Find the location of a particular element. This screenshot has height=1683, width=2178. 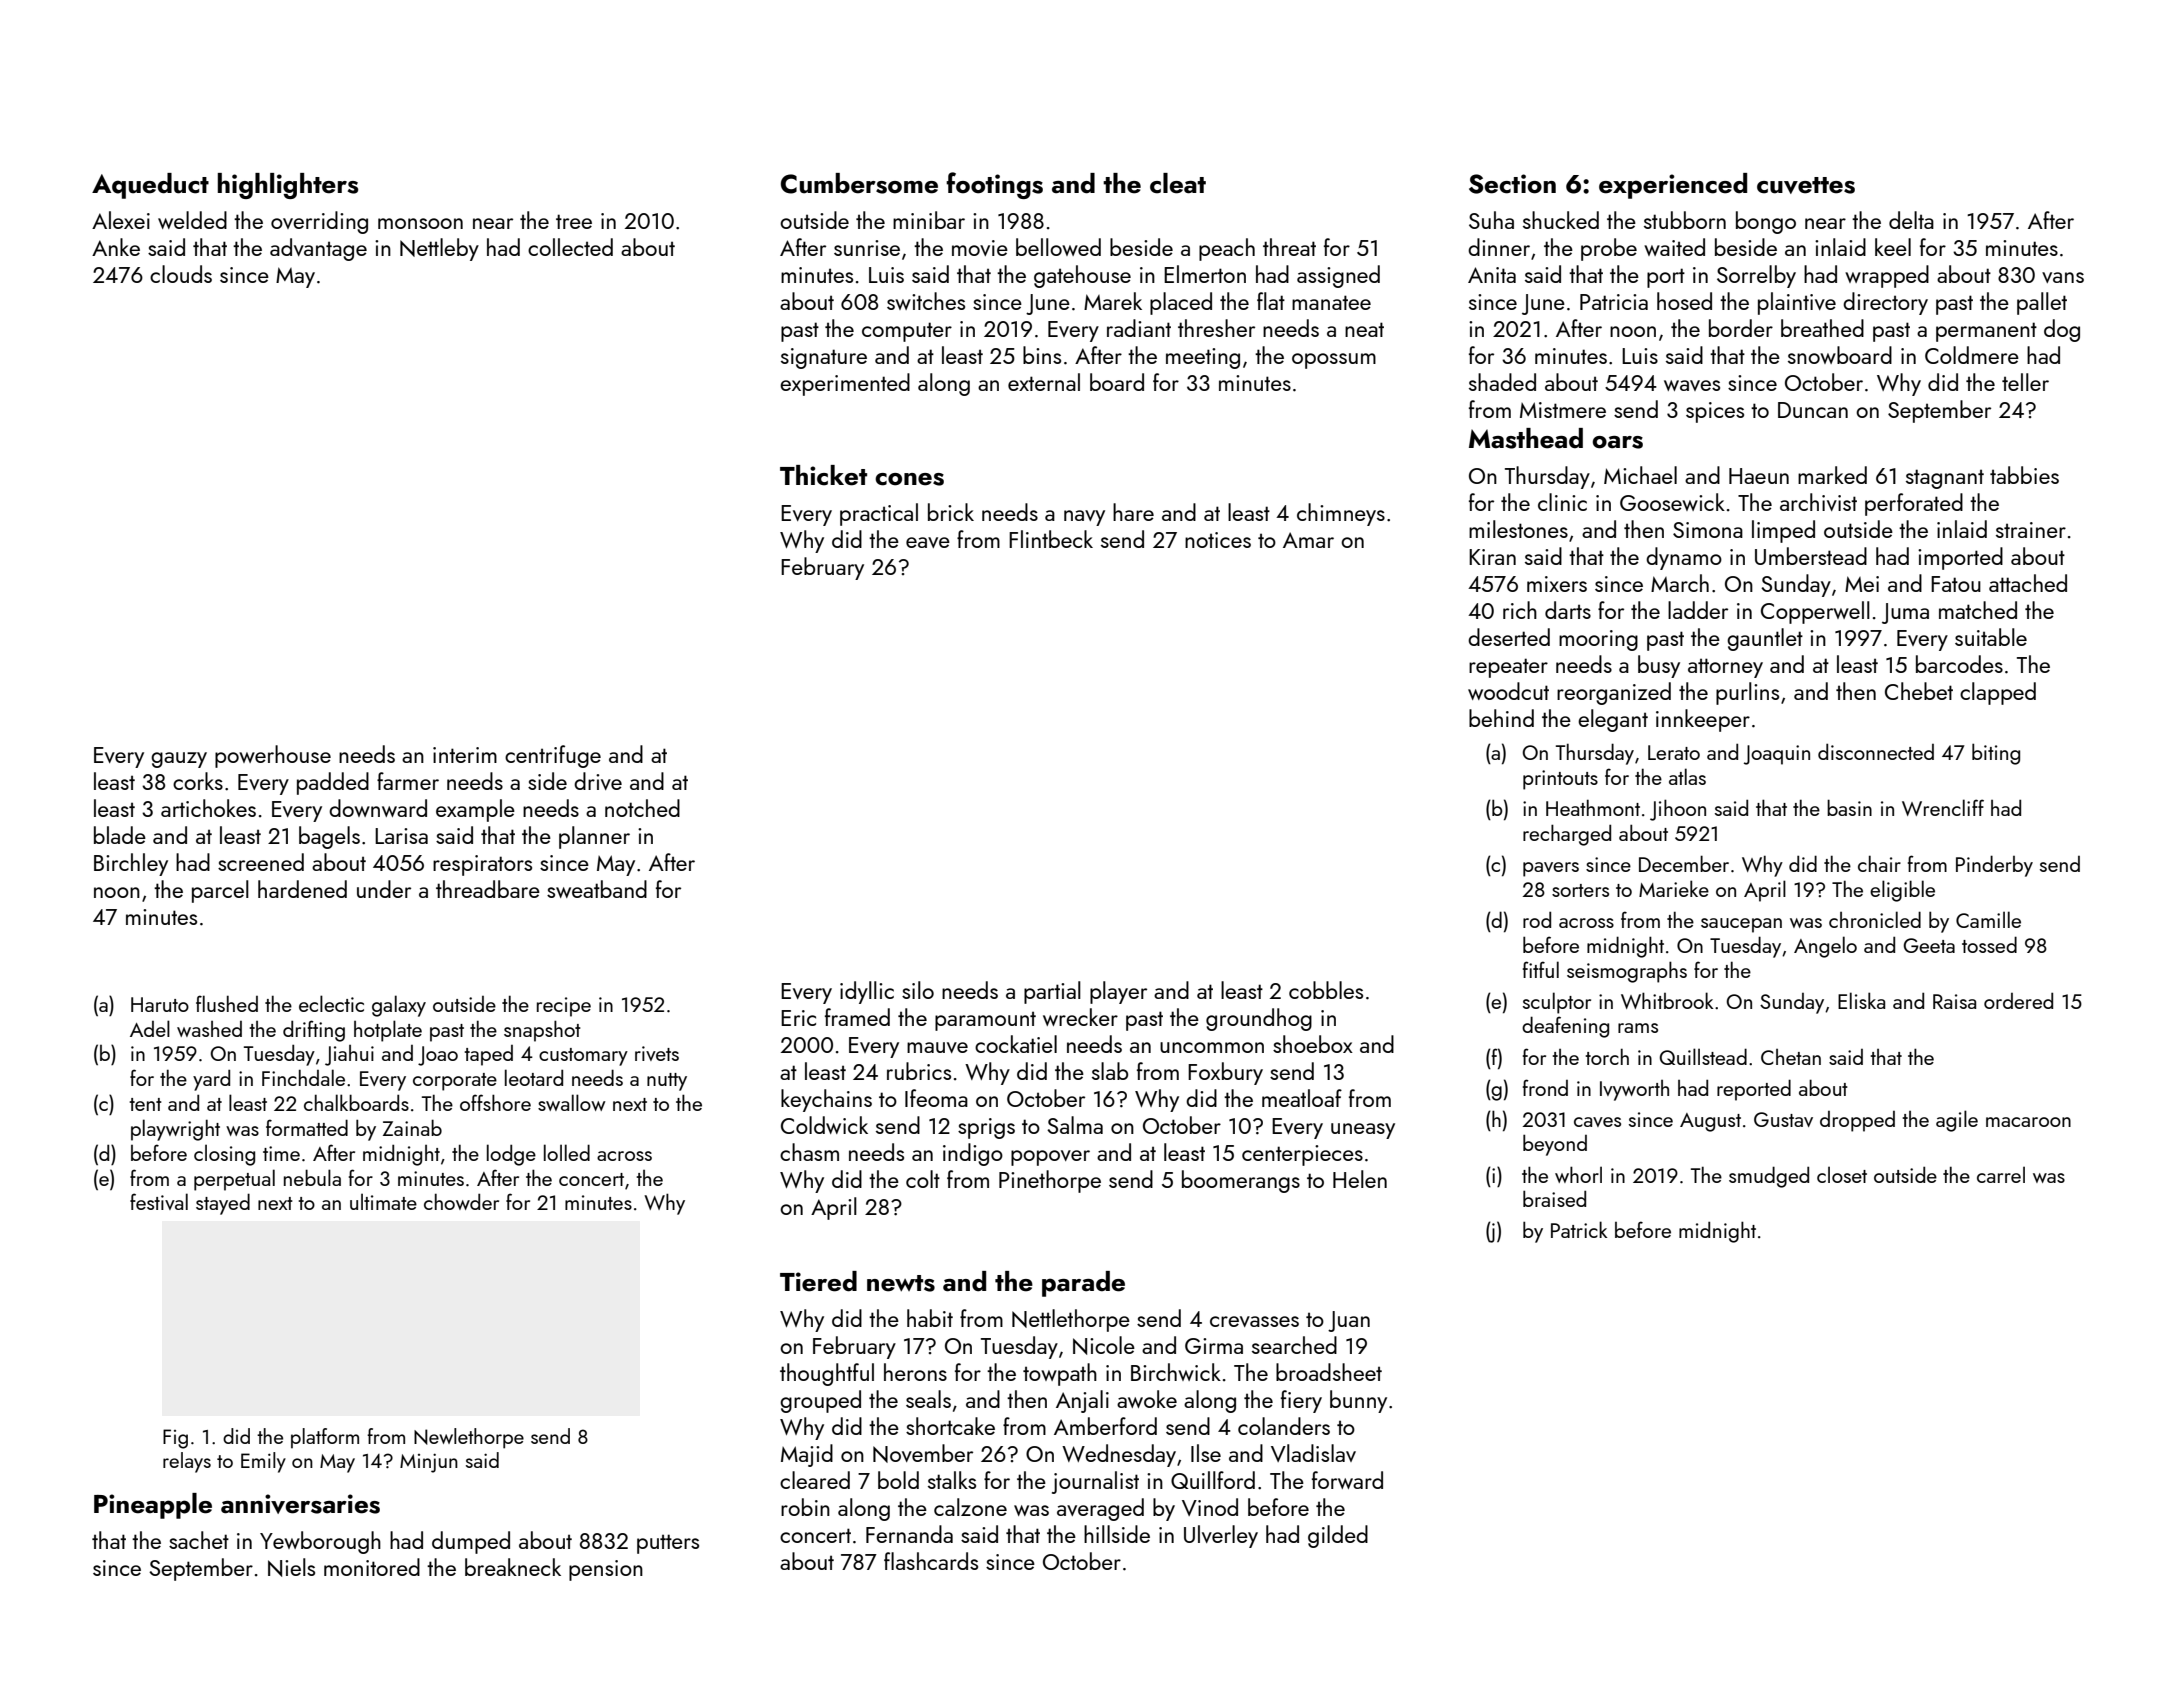

nebula is located at coordinates (312, 1177).
